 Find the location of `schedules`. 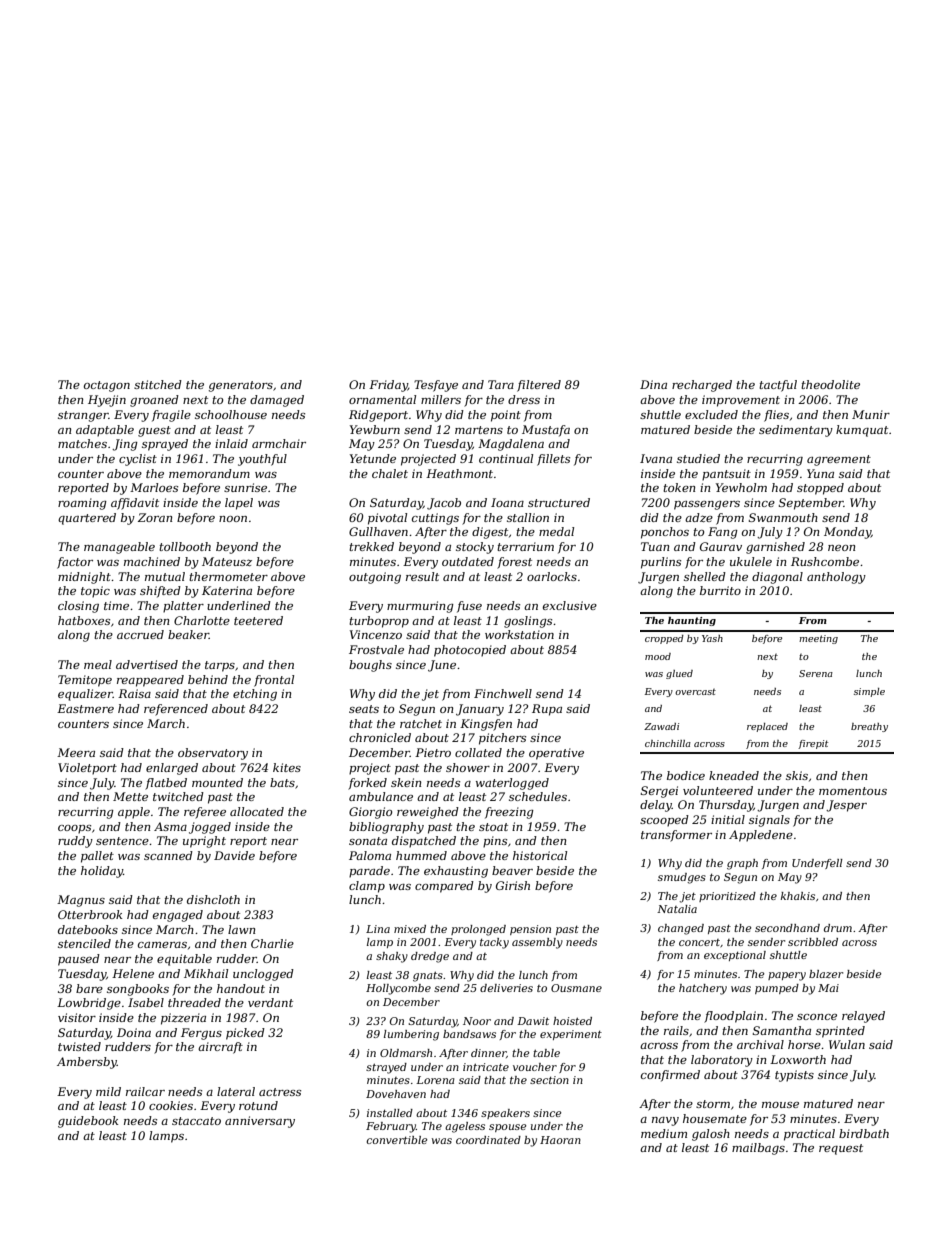

schedules is located at coordinates (538, 796).
